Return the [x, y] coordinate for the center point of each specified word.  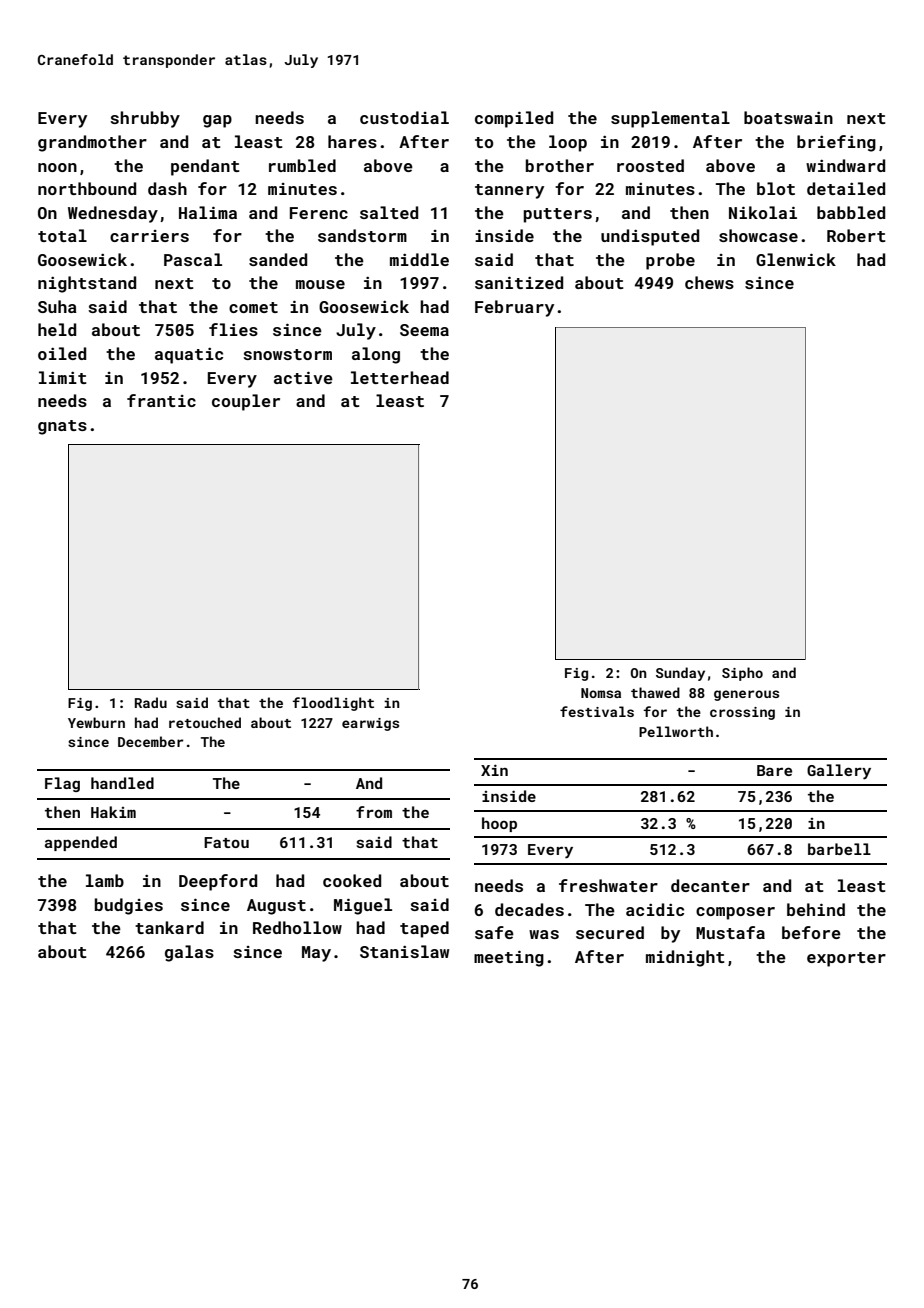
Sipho [742, 674]
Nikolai [763, 212]
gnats [62, 427]
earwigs [370, 724]
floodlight [333, 704]
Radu [151, 702]
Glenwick [796, 259]
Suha [57, 306]
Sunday [680, 674]
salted [389, 212]
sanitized [519, 282]
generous [746, 695]
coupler [246, 402]
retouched [205, 722]
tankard [169, 927]
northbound [87, 188]
